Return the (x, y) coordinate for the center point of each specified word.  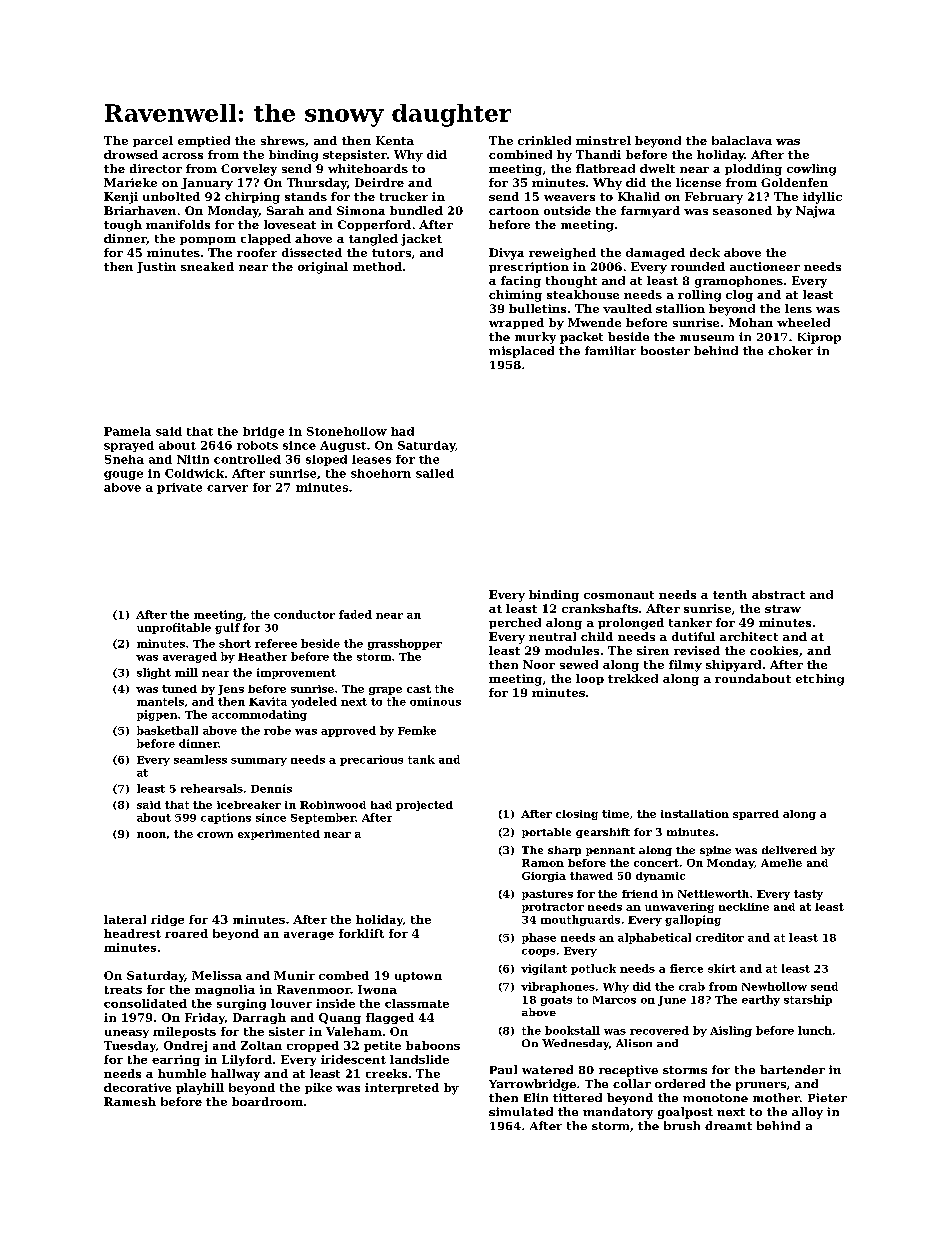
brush (682, 1125)
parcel (153, 141)
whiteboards (368, 168)
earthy (761, 1000)
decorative (137, 1087)
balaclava (742, 140)
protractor (553, 908)
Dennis (271, 788)
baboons (433, 1045)
